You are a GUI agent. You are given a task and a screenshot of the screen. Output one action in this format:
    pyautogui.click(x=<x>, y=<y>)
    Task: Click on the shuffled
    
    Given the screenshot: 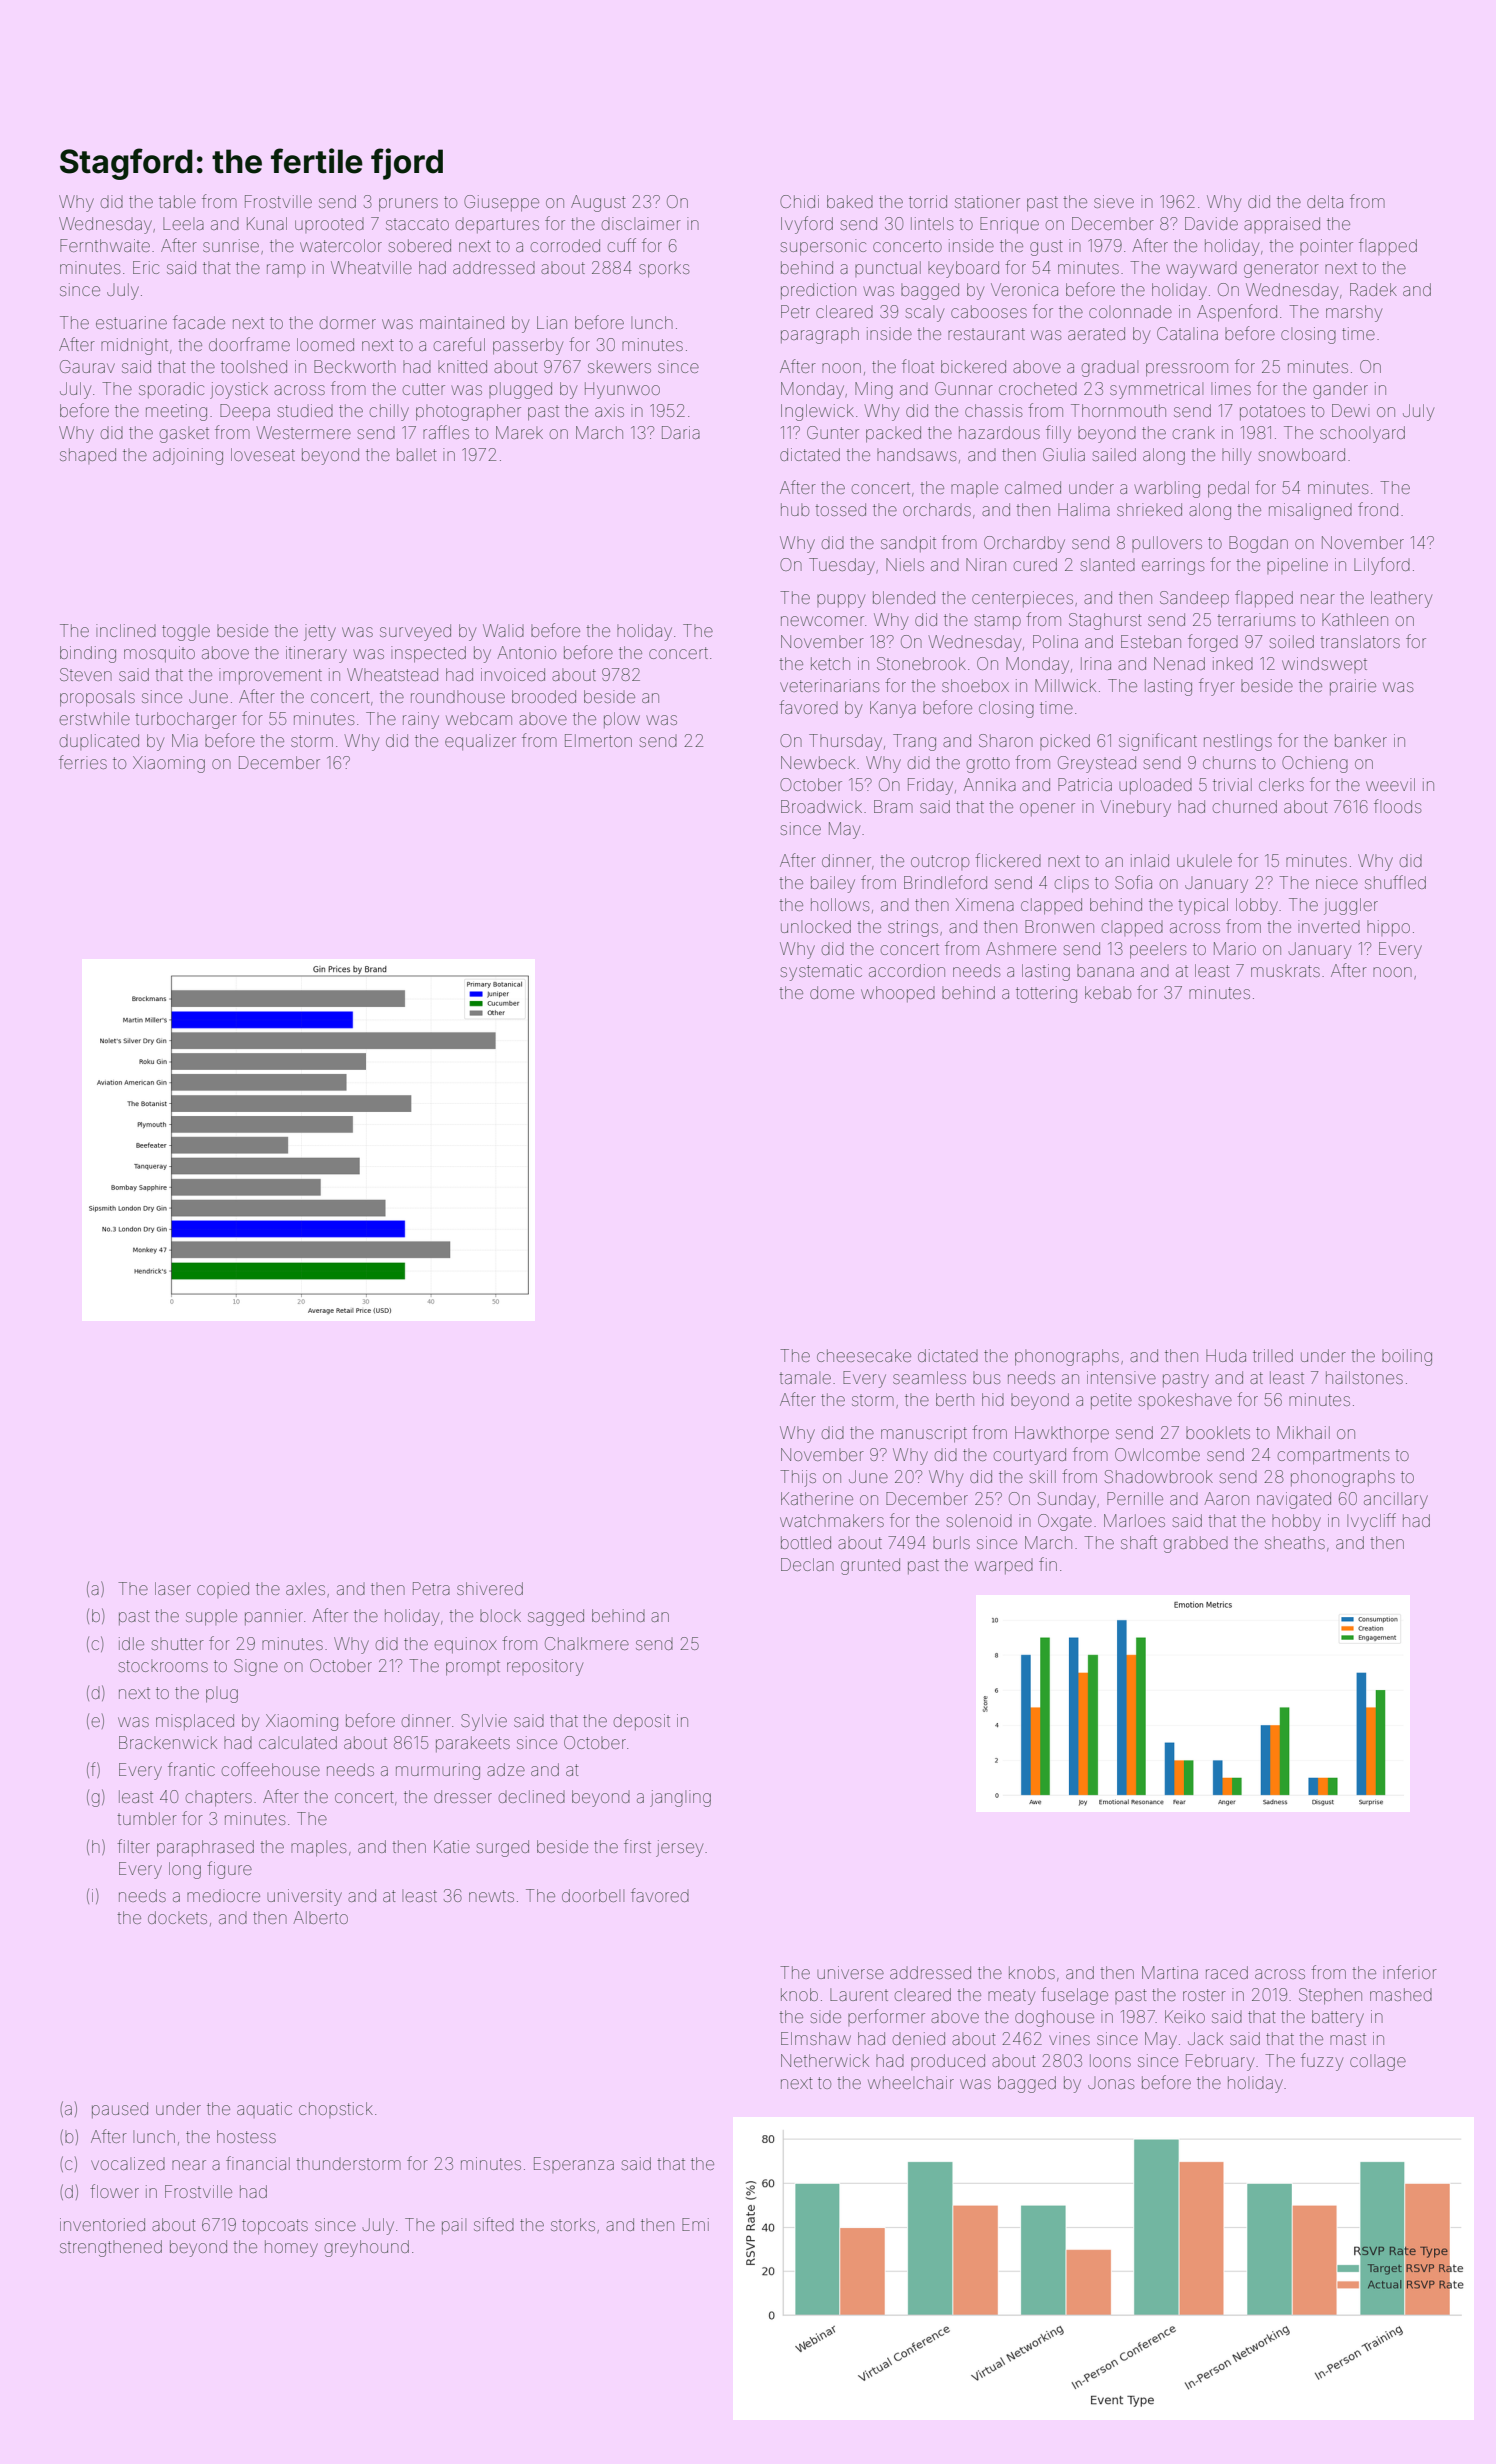 What is the action you would take?
    pyautogui.click(x=1395, y=882)
